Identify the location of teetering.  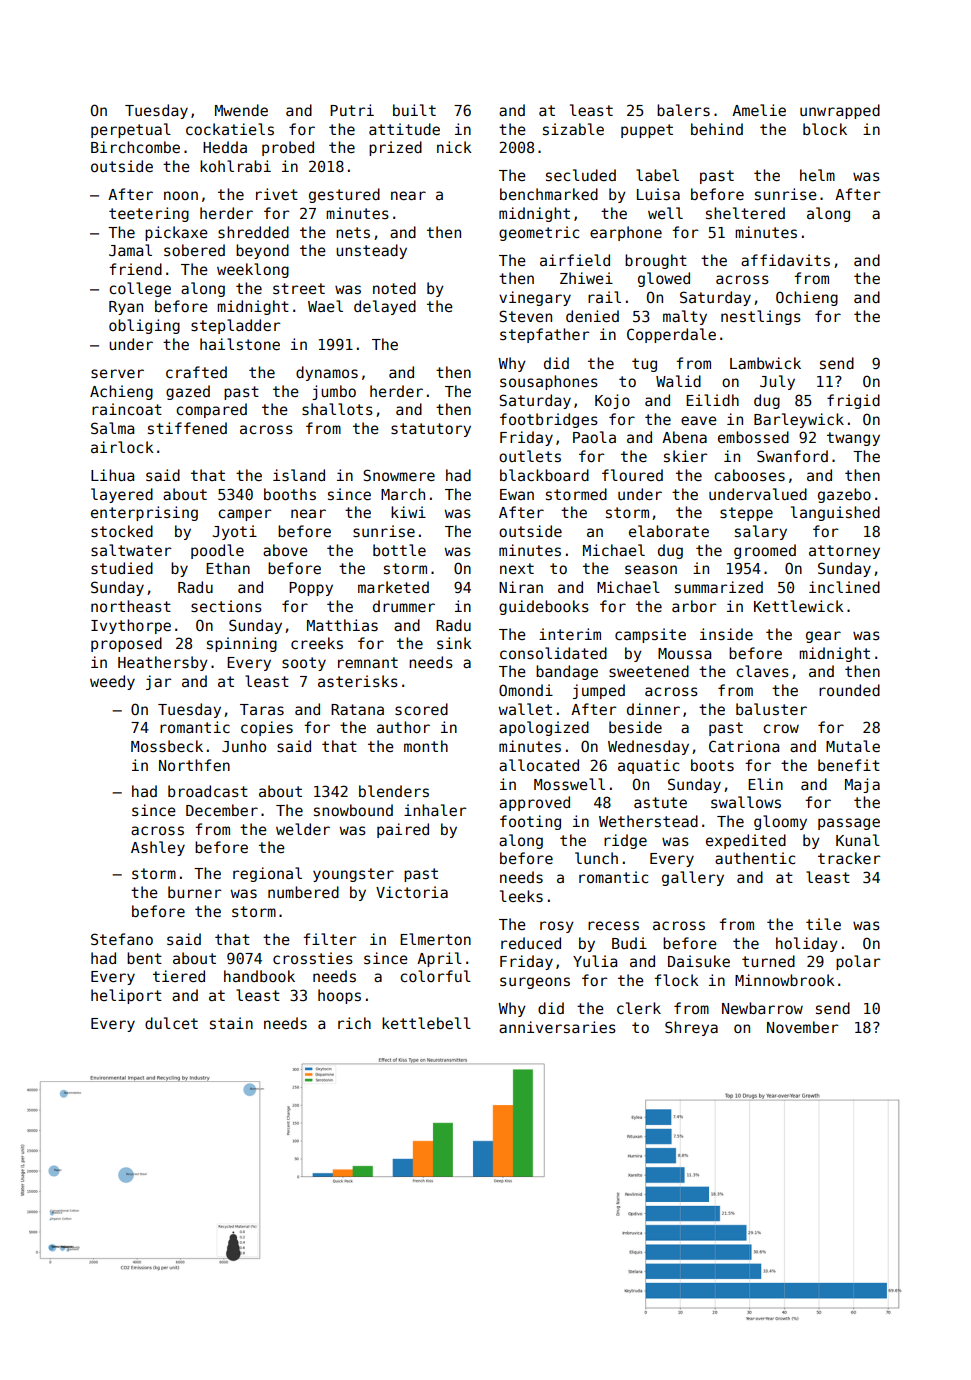
(149, 214).
